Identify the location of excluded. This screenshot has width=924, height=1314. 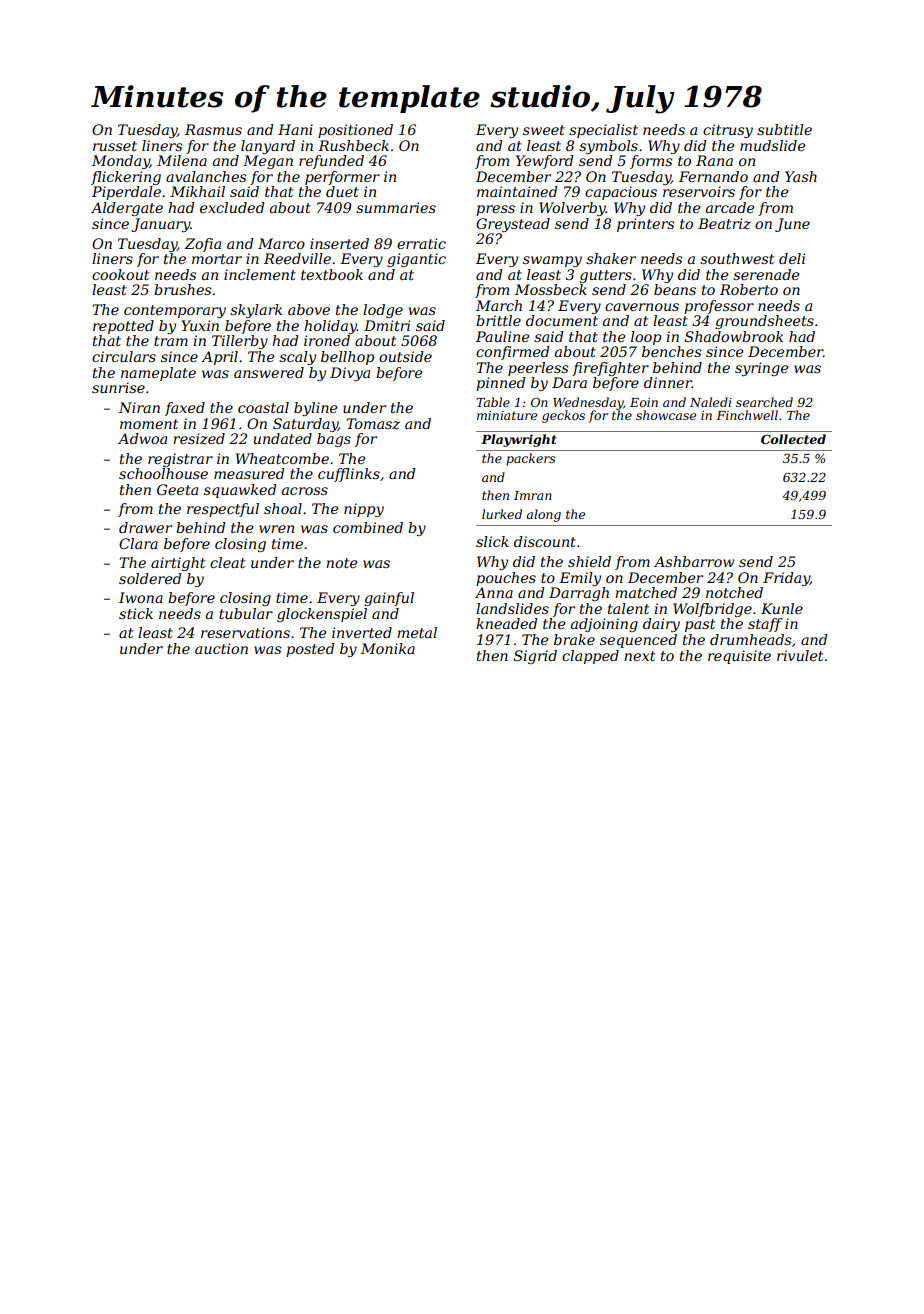
(232, 207).
